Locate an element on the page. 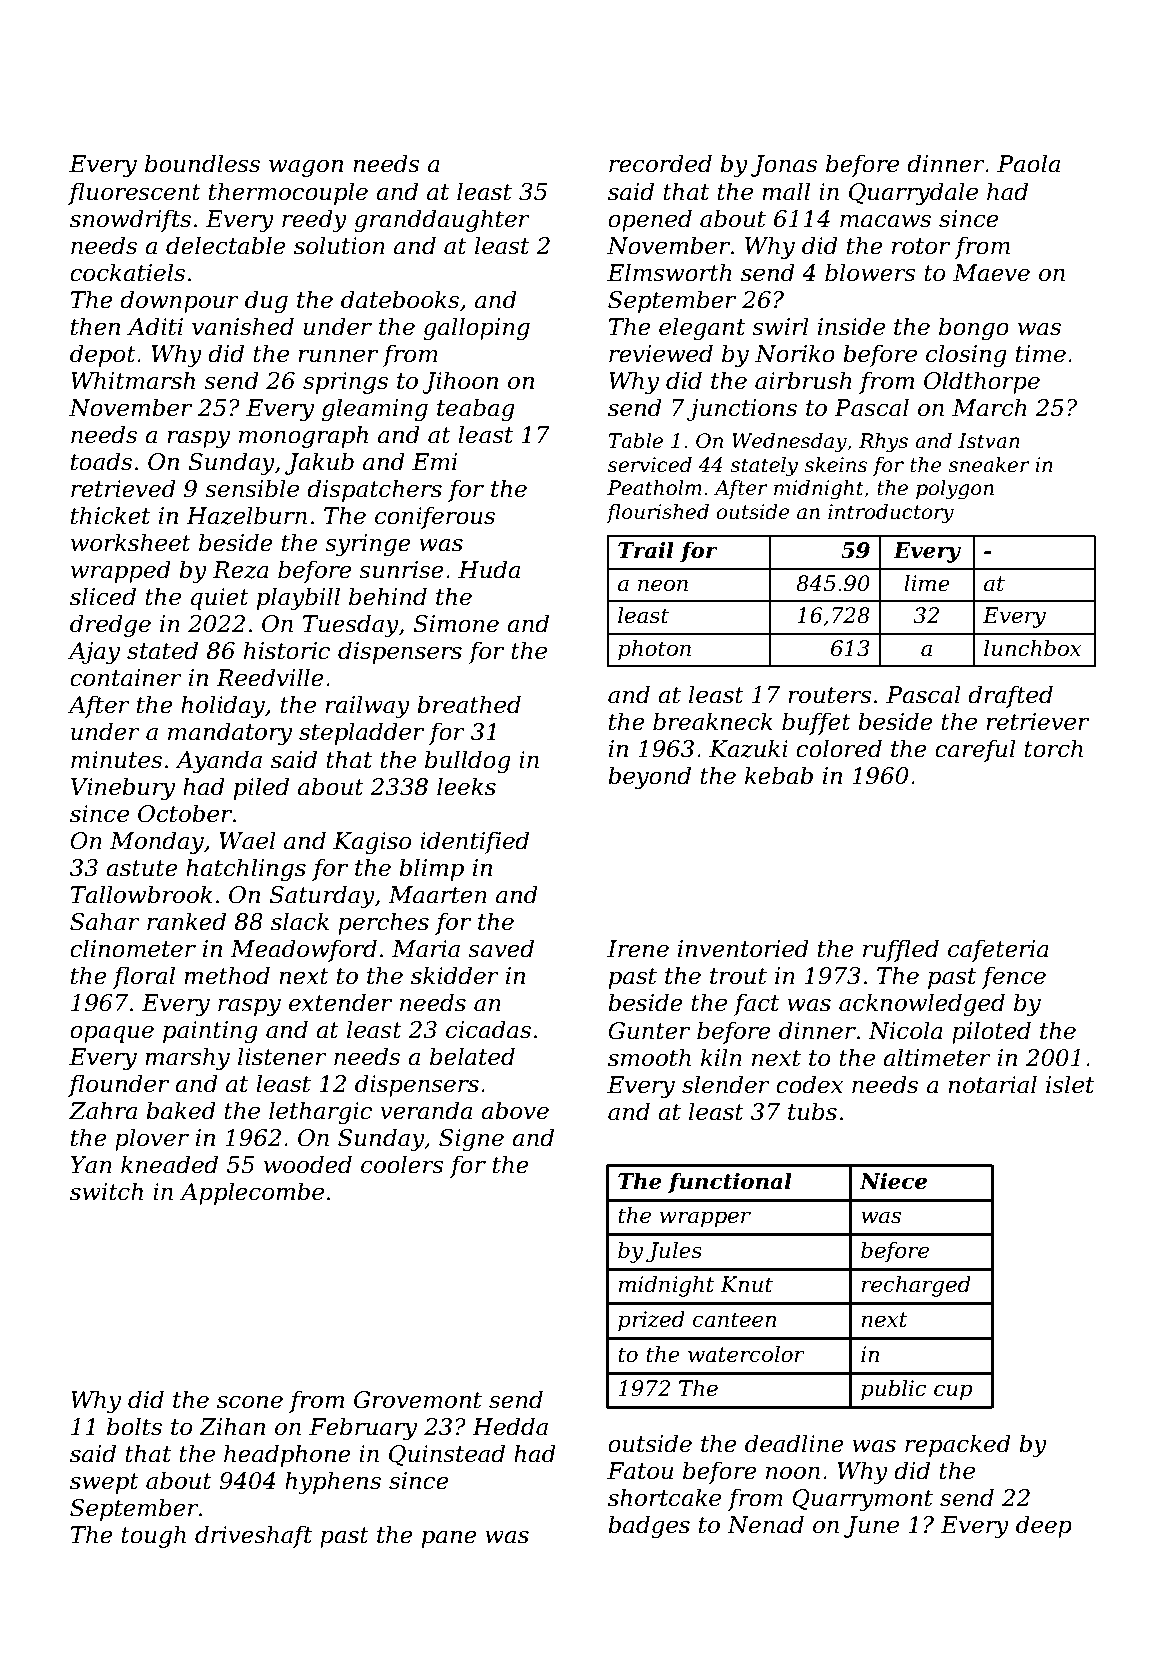  Whitmarsh is located at coordinates (133, 380).
